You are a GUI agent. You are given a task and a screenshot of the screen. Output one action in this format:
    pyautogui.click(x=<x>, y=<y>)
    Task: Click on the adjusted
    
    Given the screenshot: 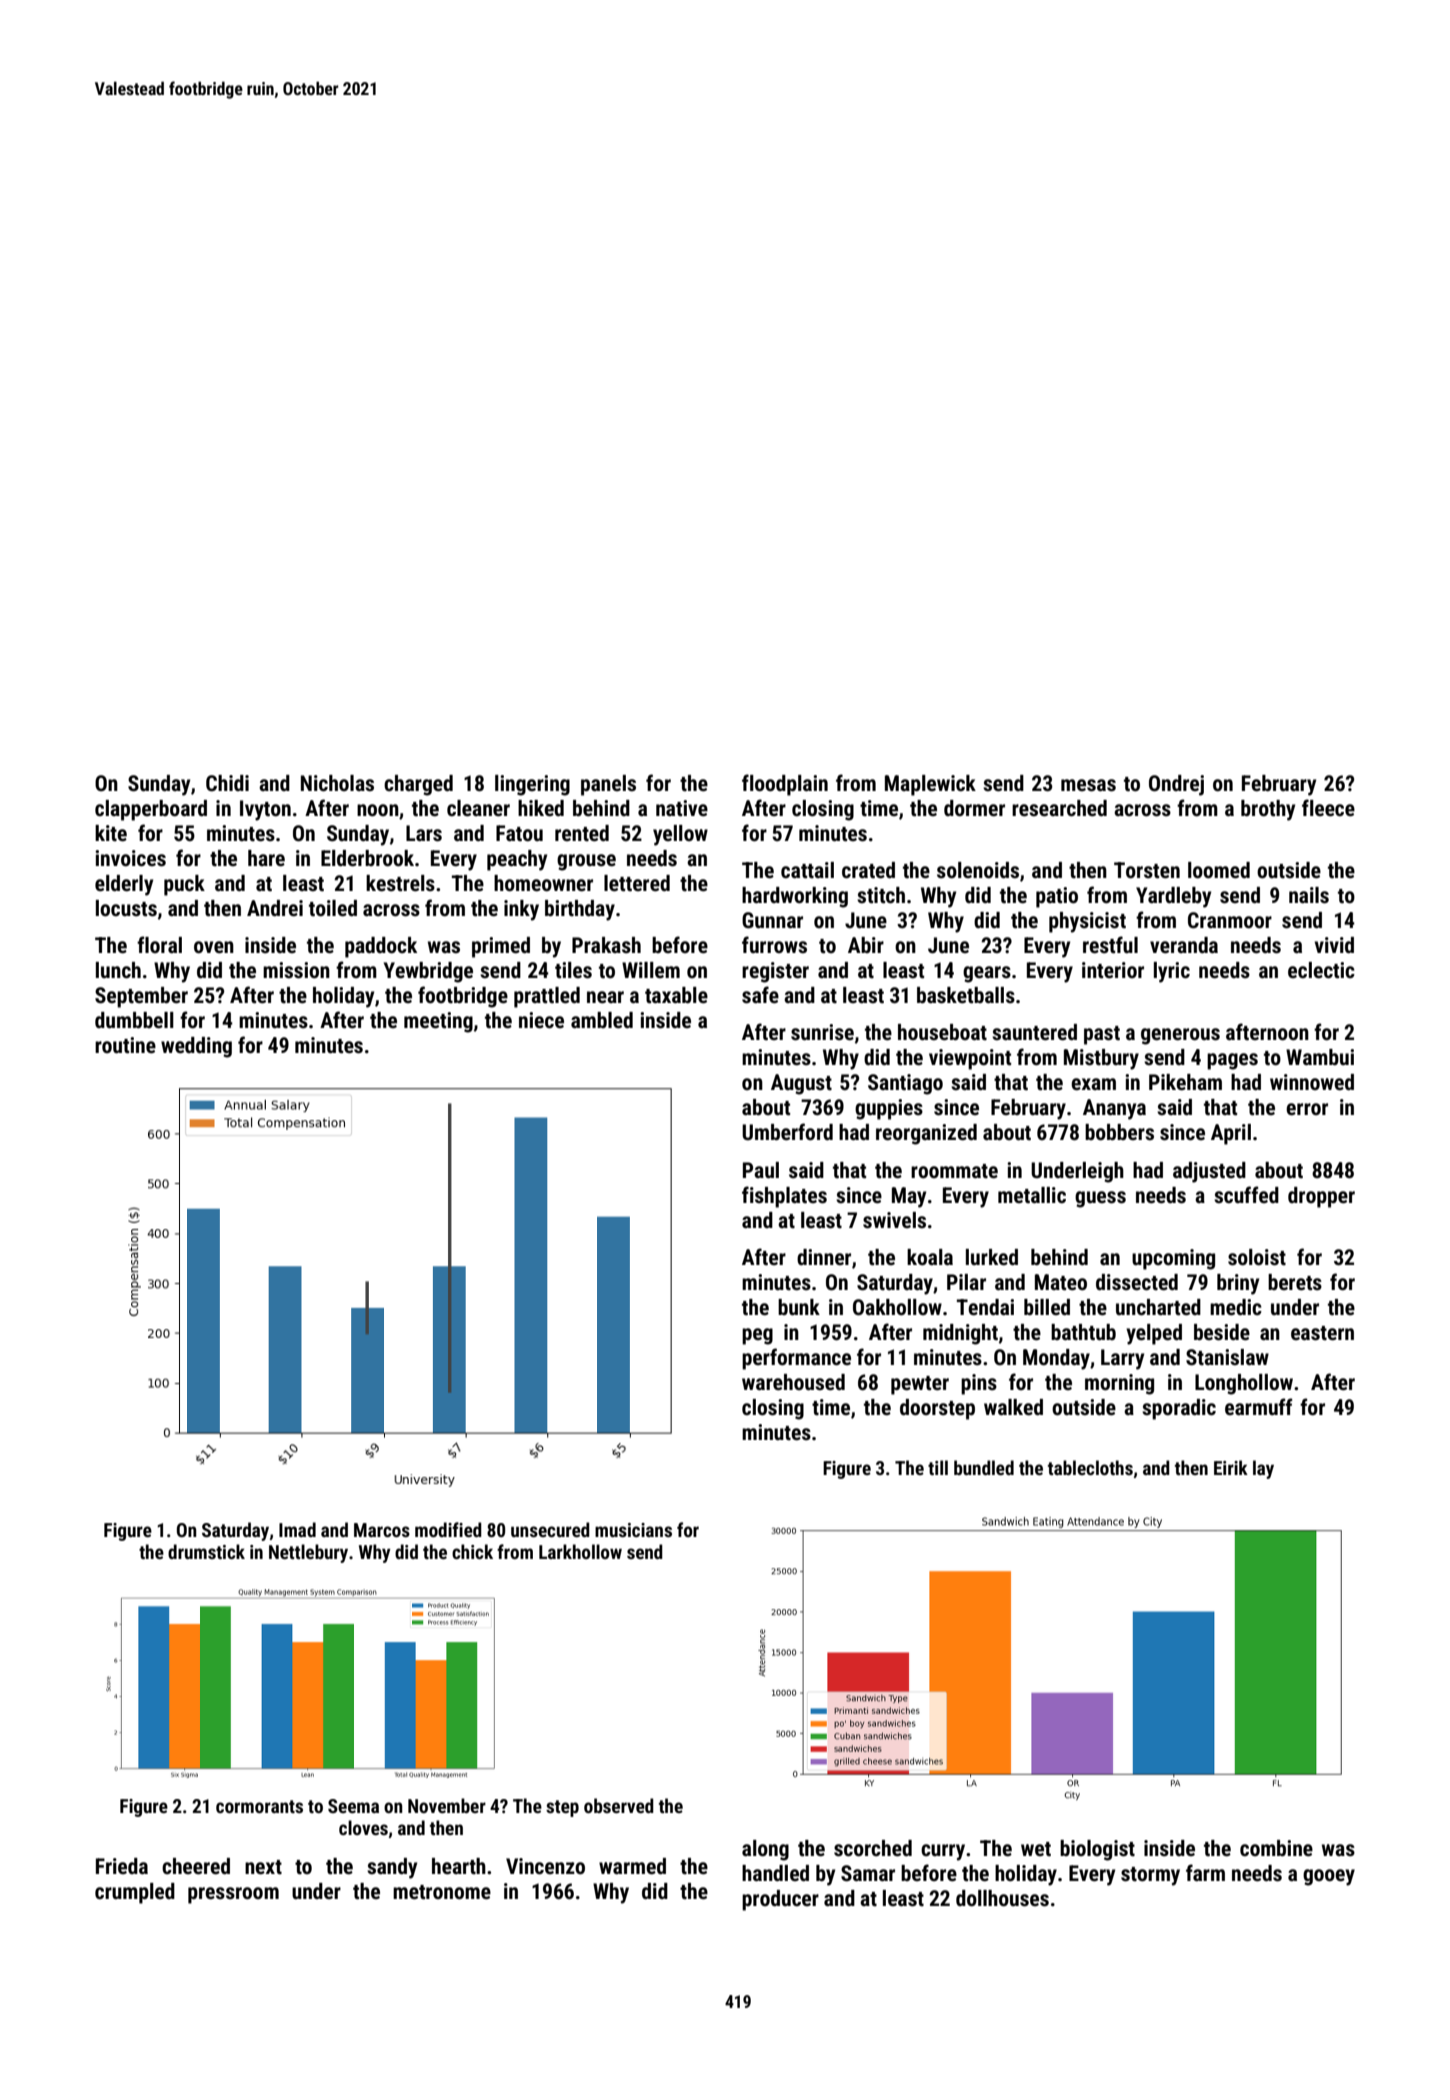 What is the action you would take?
    pyautogui.click(x=1209, y=1172)
